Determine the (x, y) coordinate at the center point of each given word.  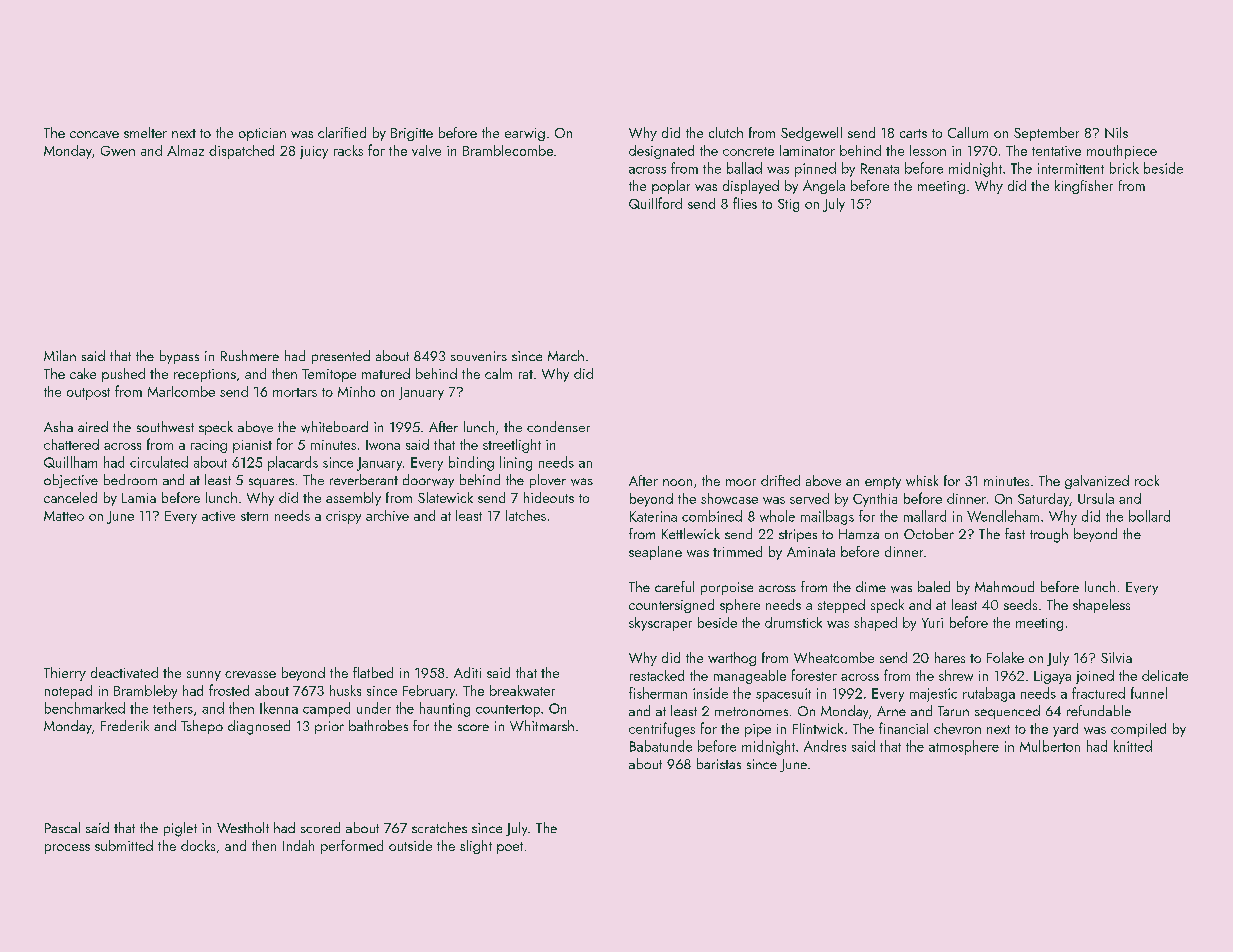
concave (94, 134)
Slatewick (445, 497)
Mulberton (1050, 746)
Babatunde (661, 746)
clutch (726, 132)
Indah (298, 845)
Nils (1116, 132)
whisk (922, 480)
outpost (88, 394)
